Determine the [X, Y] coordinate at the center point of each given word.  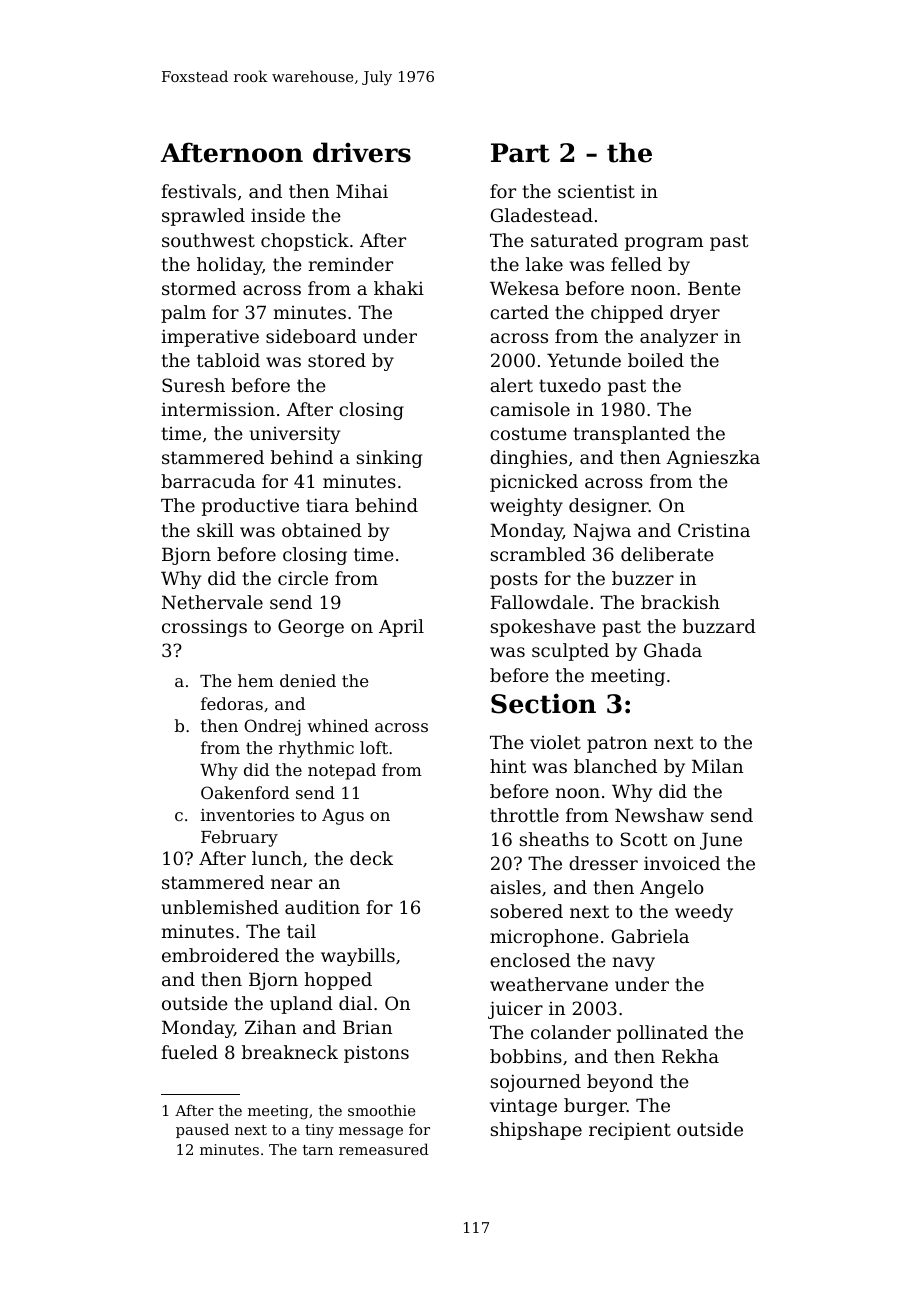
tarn [318, 1150]
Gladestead [542, 215]
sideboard [311, 336]
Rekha [690, 1056]
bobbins [526, 1056]
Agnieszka [713, 459]
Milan [717, 766]
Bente [714, 288]
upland [301, 1005]
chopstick [305, 242]
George [311, 628]
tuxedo [570, 385]
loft [374, 747]
